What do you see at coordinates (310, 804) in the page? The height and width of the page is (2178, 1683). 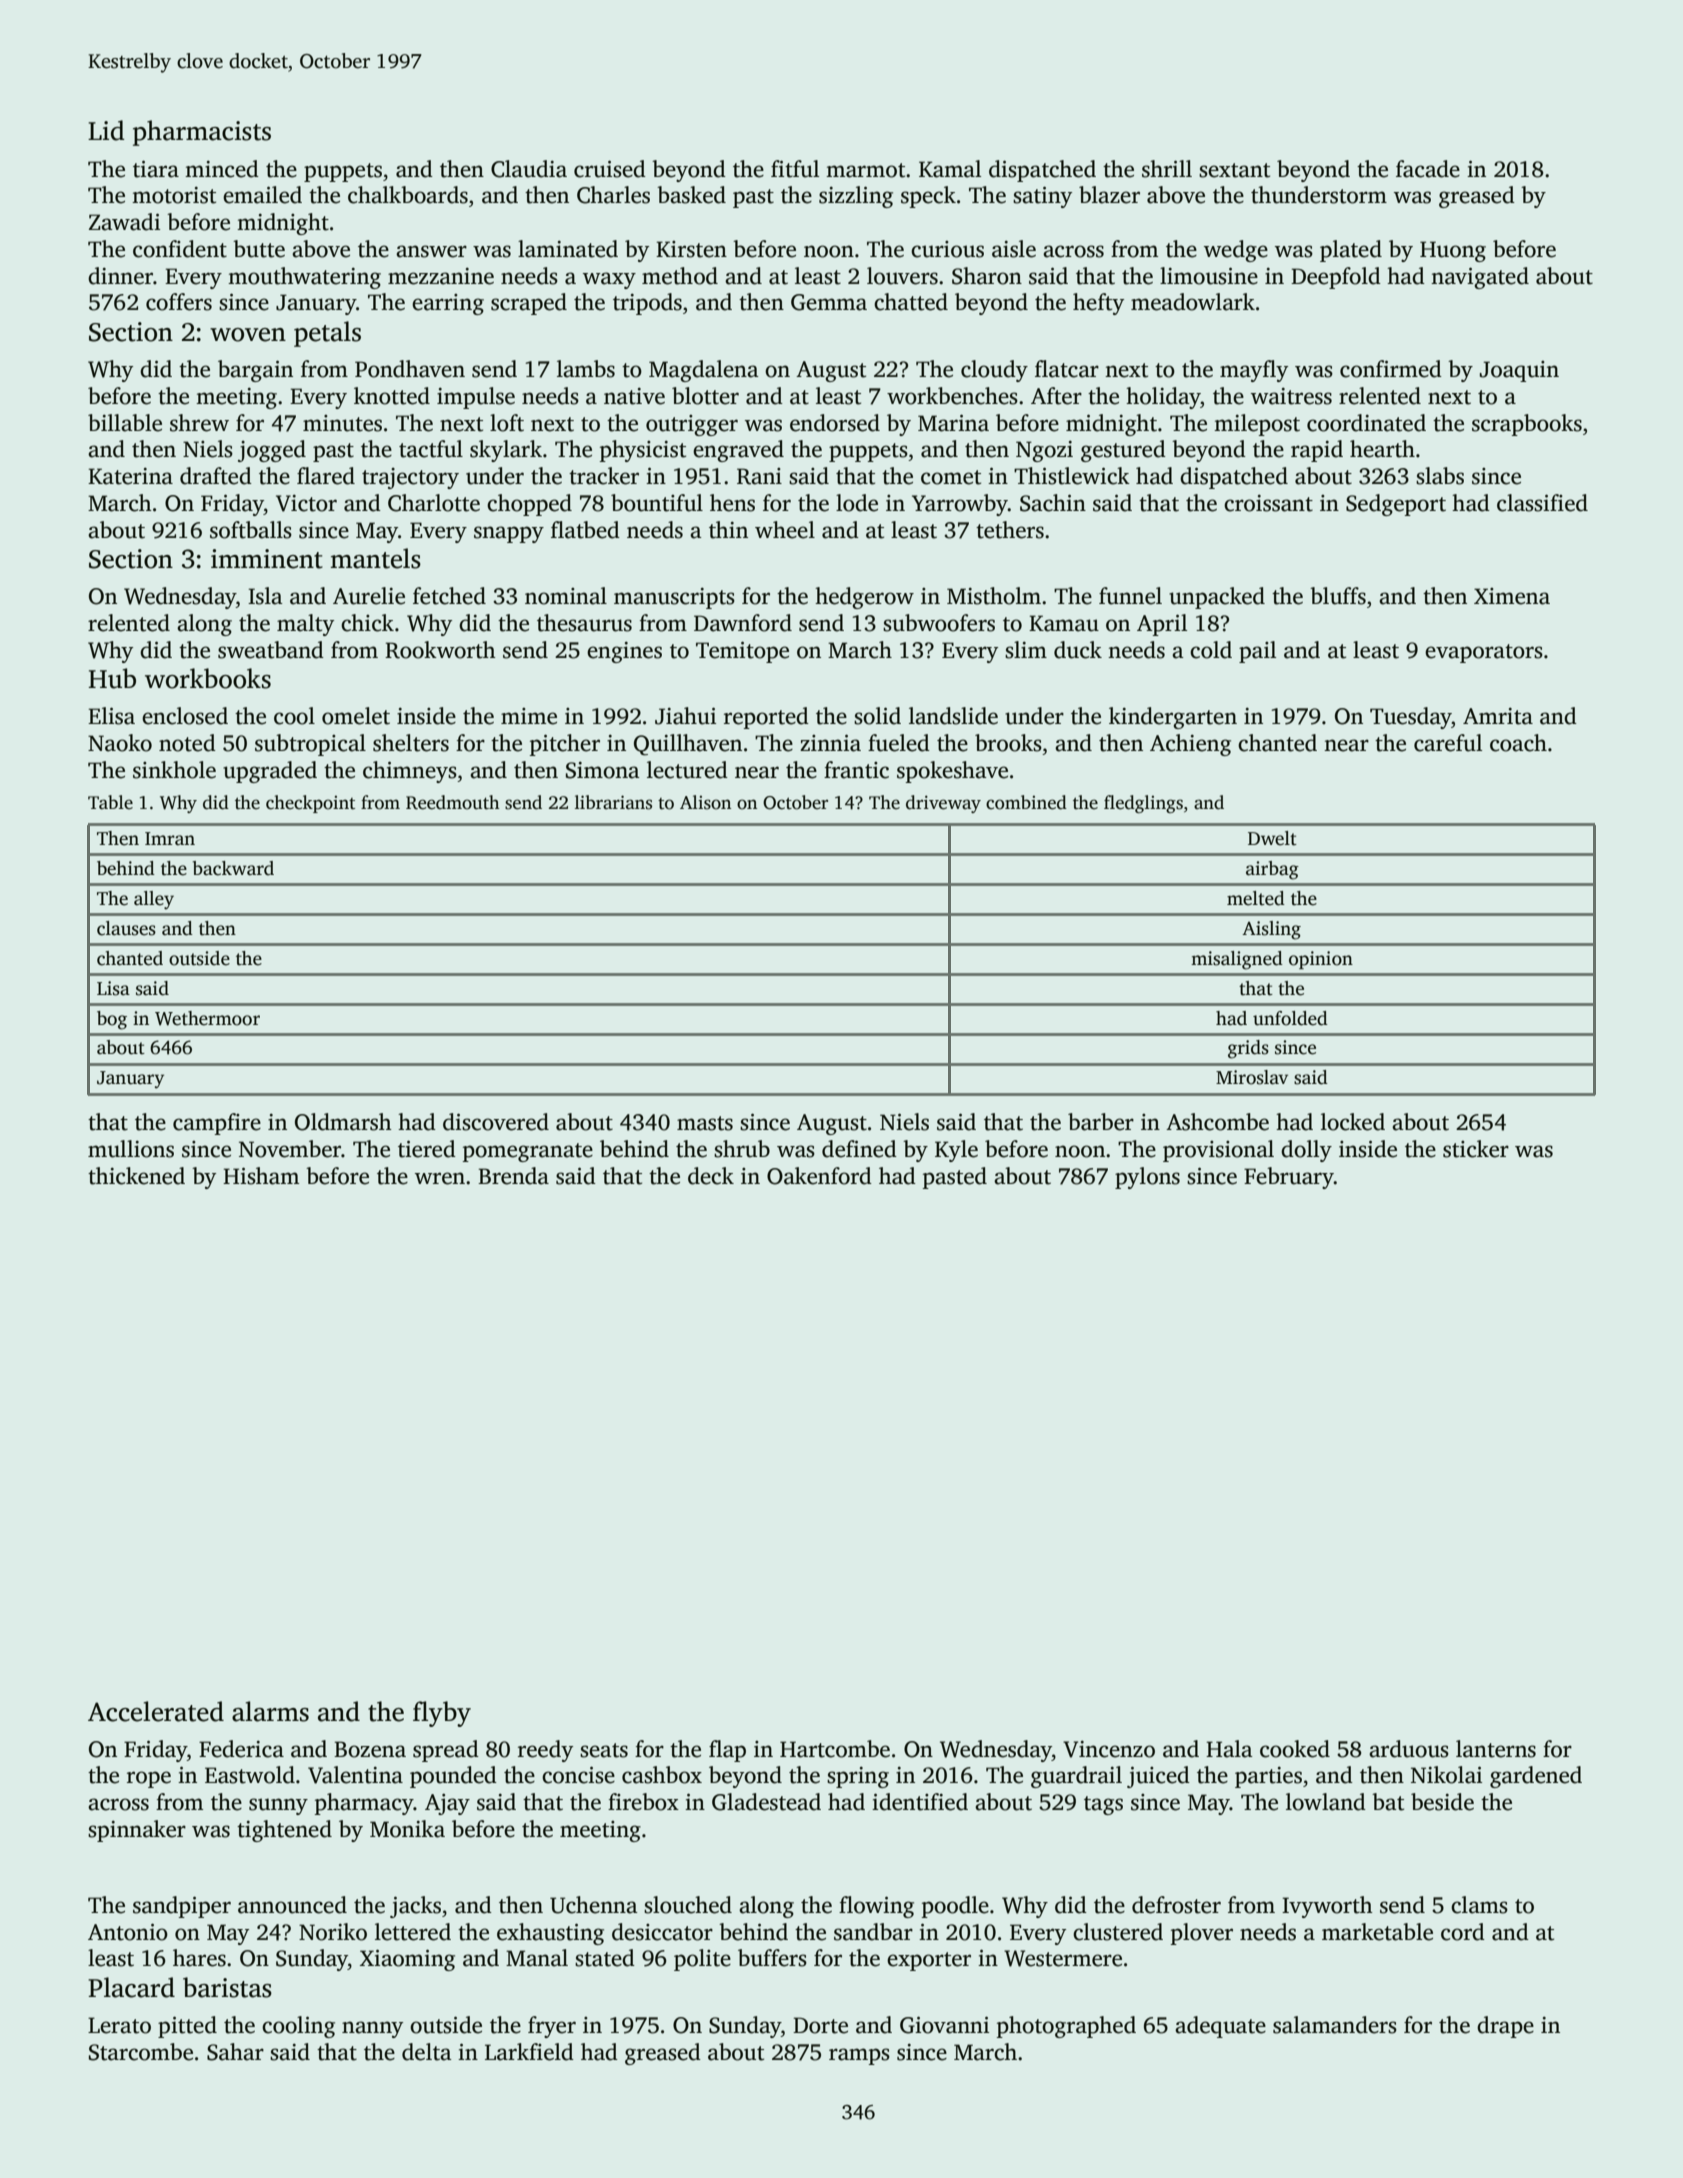 I see `checkpoint` at bounding box center [310, 804].
